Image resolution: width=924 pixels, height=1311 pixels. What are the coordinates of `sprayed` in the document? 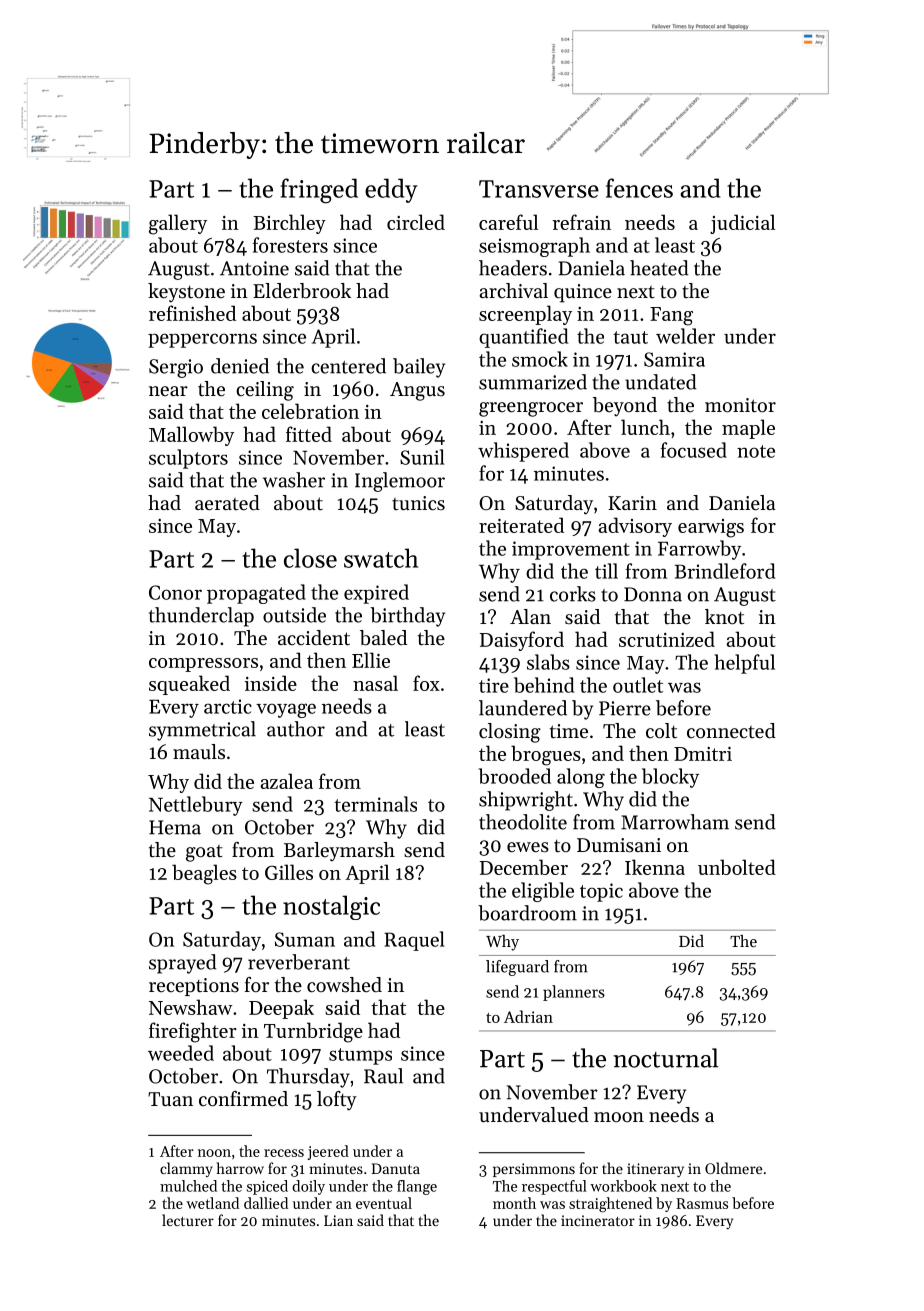 It's located at (183, 964).
